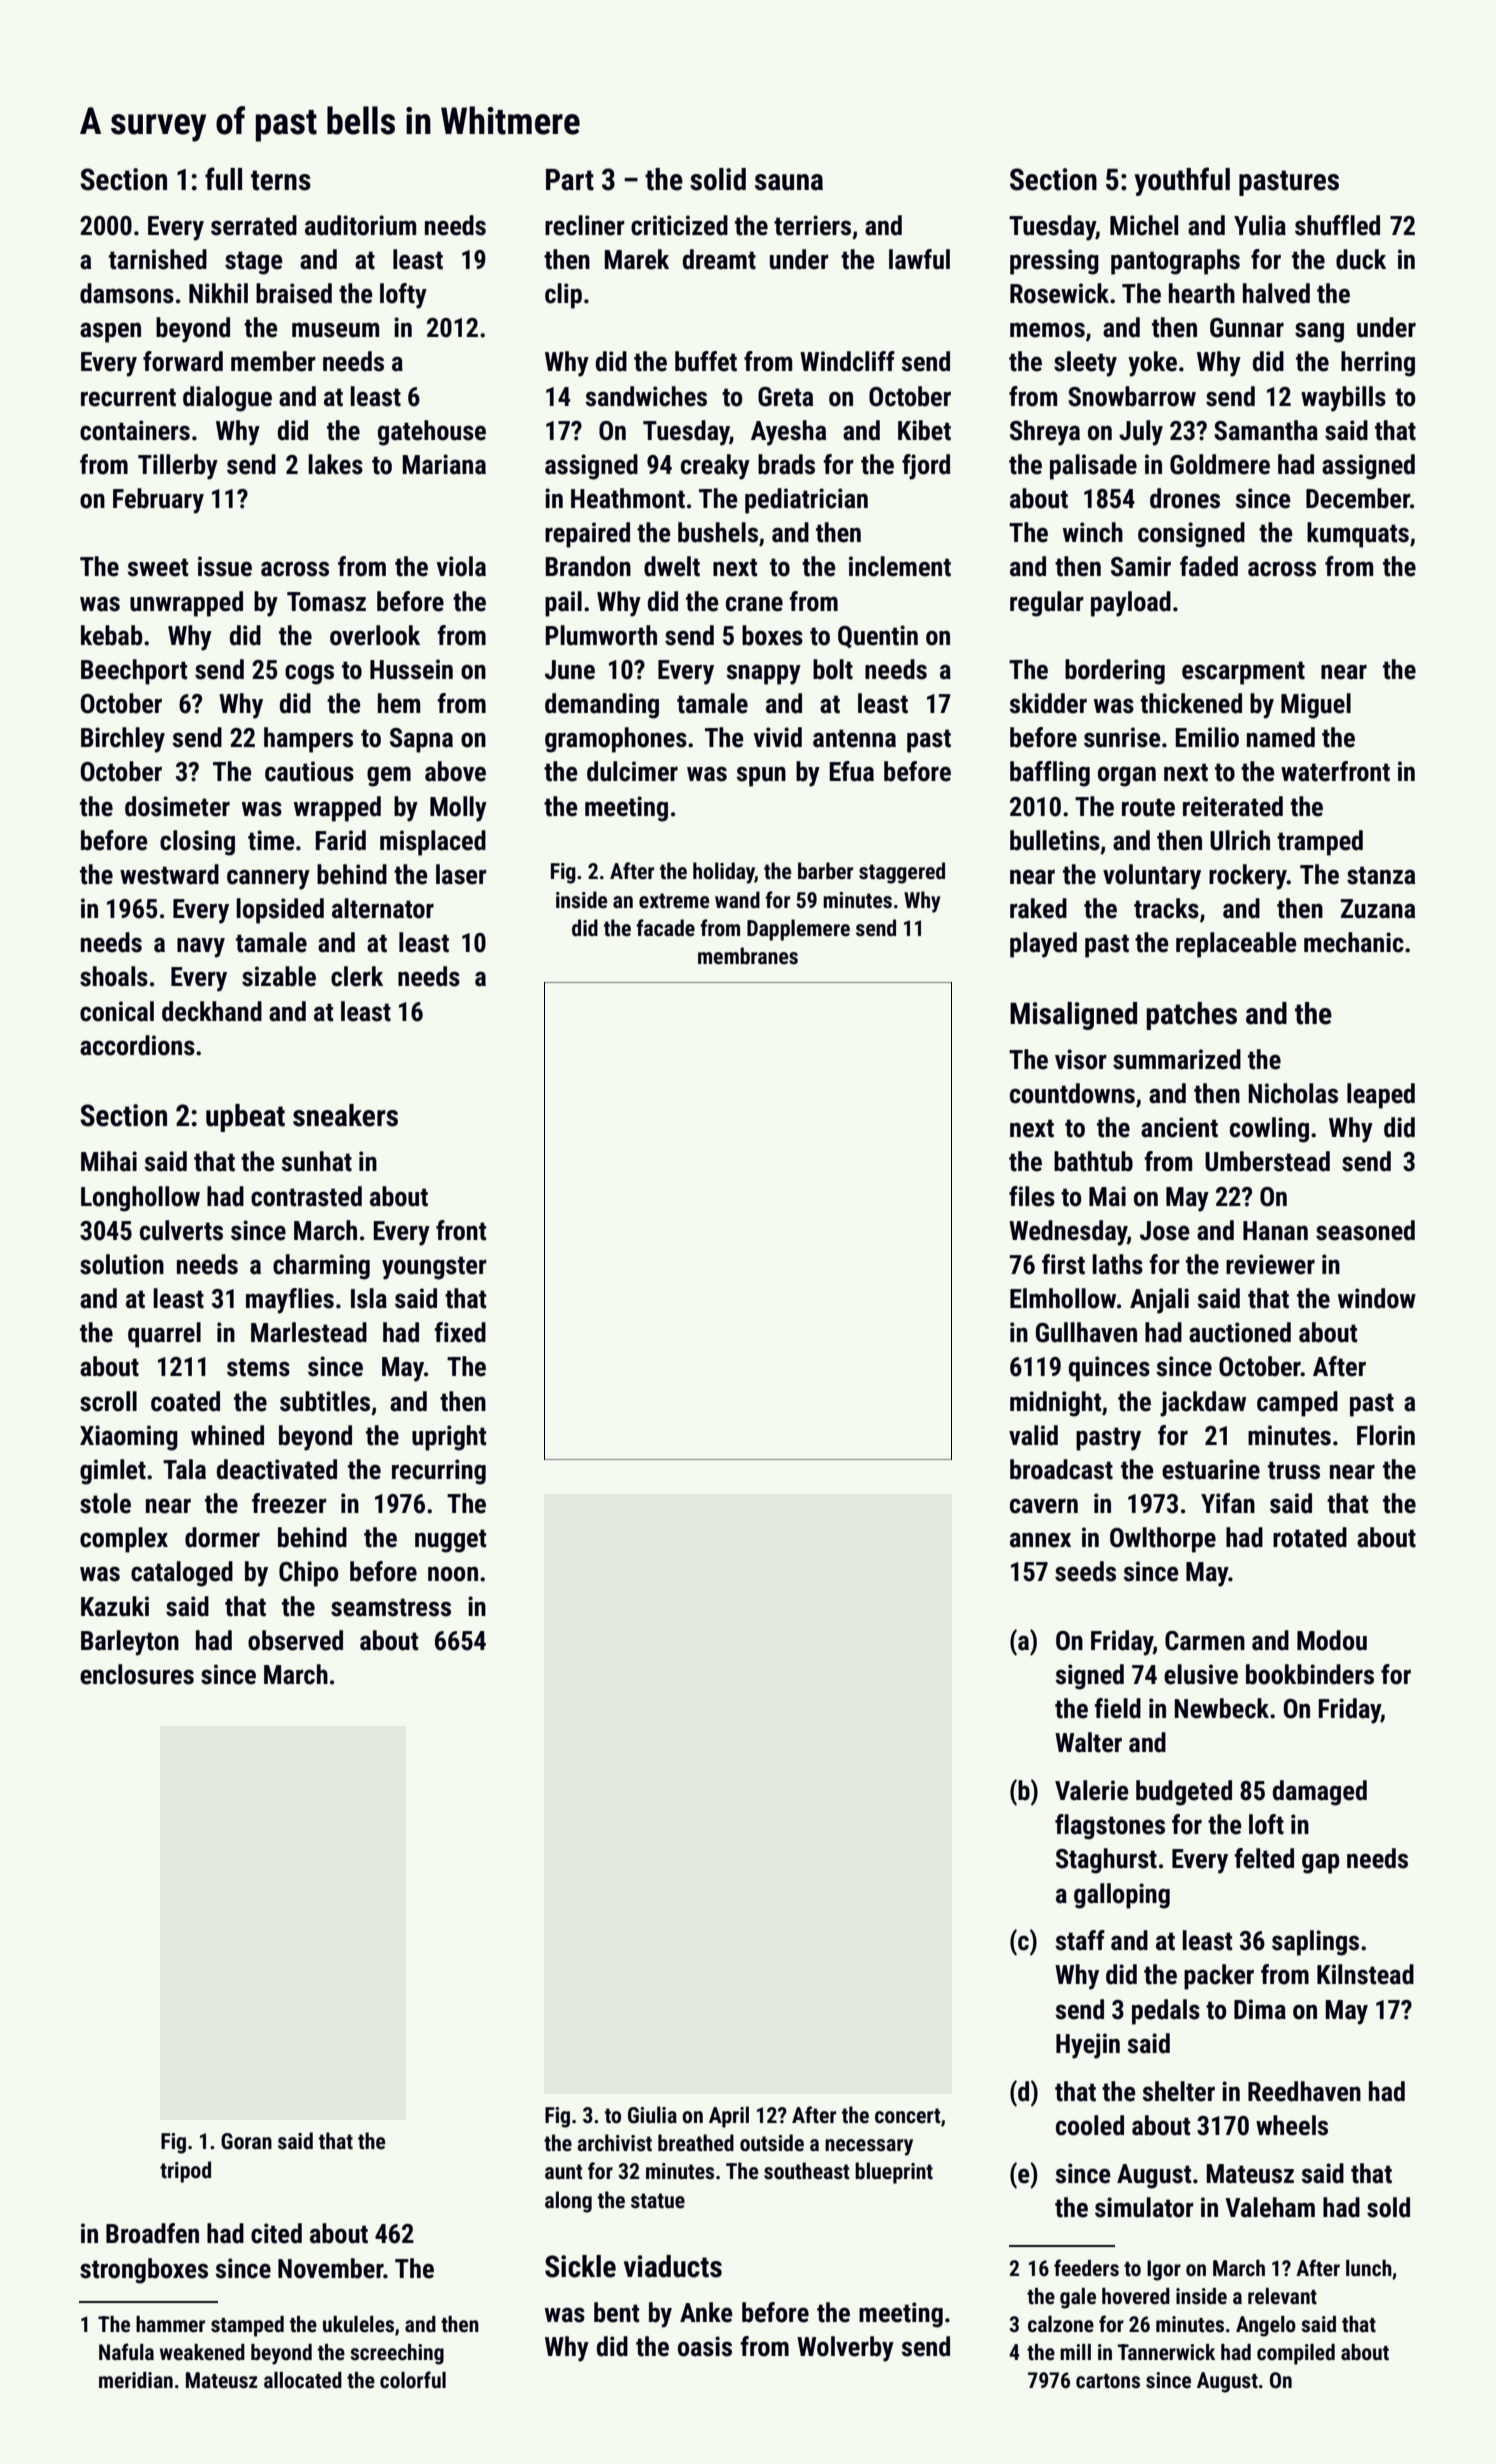 The height and width of the screenshot is (2464, 1496). What do you see at coordinates (202, 2352) in the screenshot?
I see `weakened` at bounding box center [202, 2352].
